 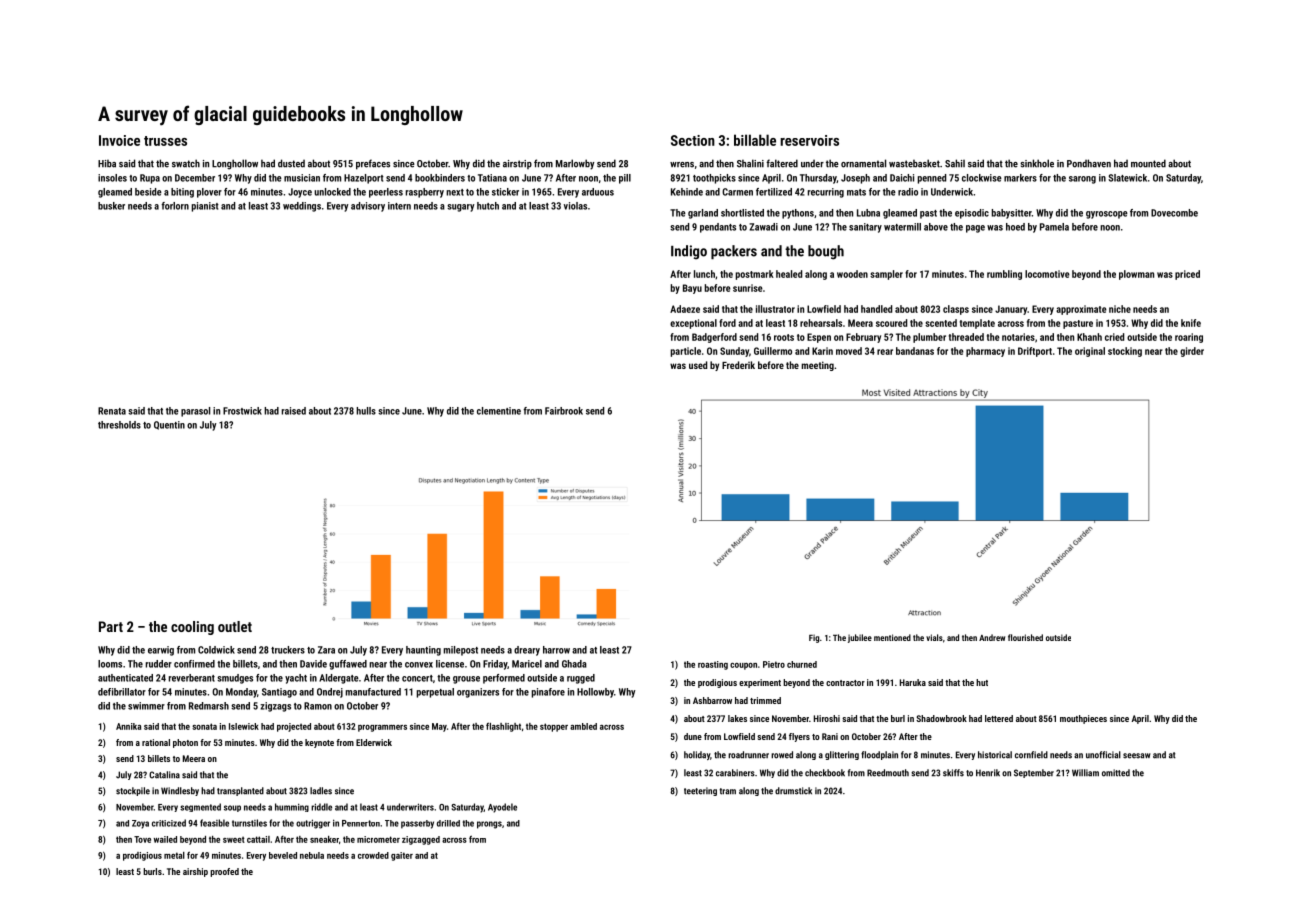 What do you see at coordinates (291, 163) in the document?
I see `dusted` at bounding box center [291, 163].
